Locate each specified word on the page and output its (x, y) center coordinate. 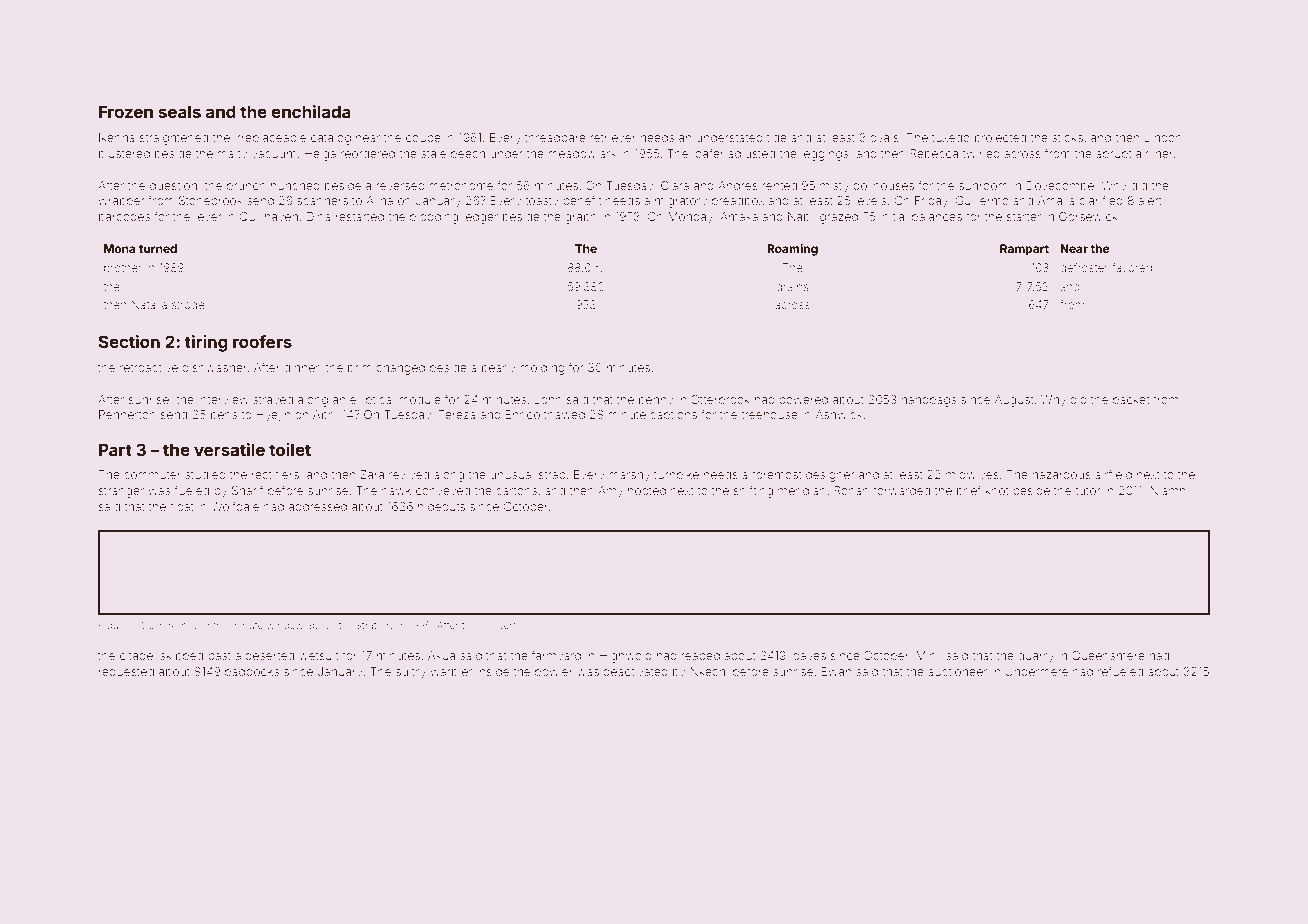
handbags (928, 401)
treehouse (769, 414)
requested (126, 672)
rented (779, 185)
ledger (480, 218)
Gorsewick (1088, 216)
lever (208, 216)
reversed (400, 185)
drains (792, 286)
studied (205, 474)
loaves (808, 655)
